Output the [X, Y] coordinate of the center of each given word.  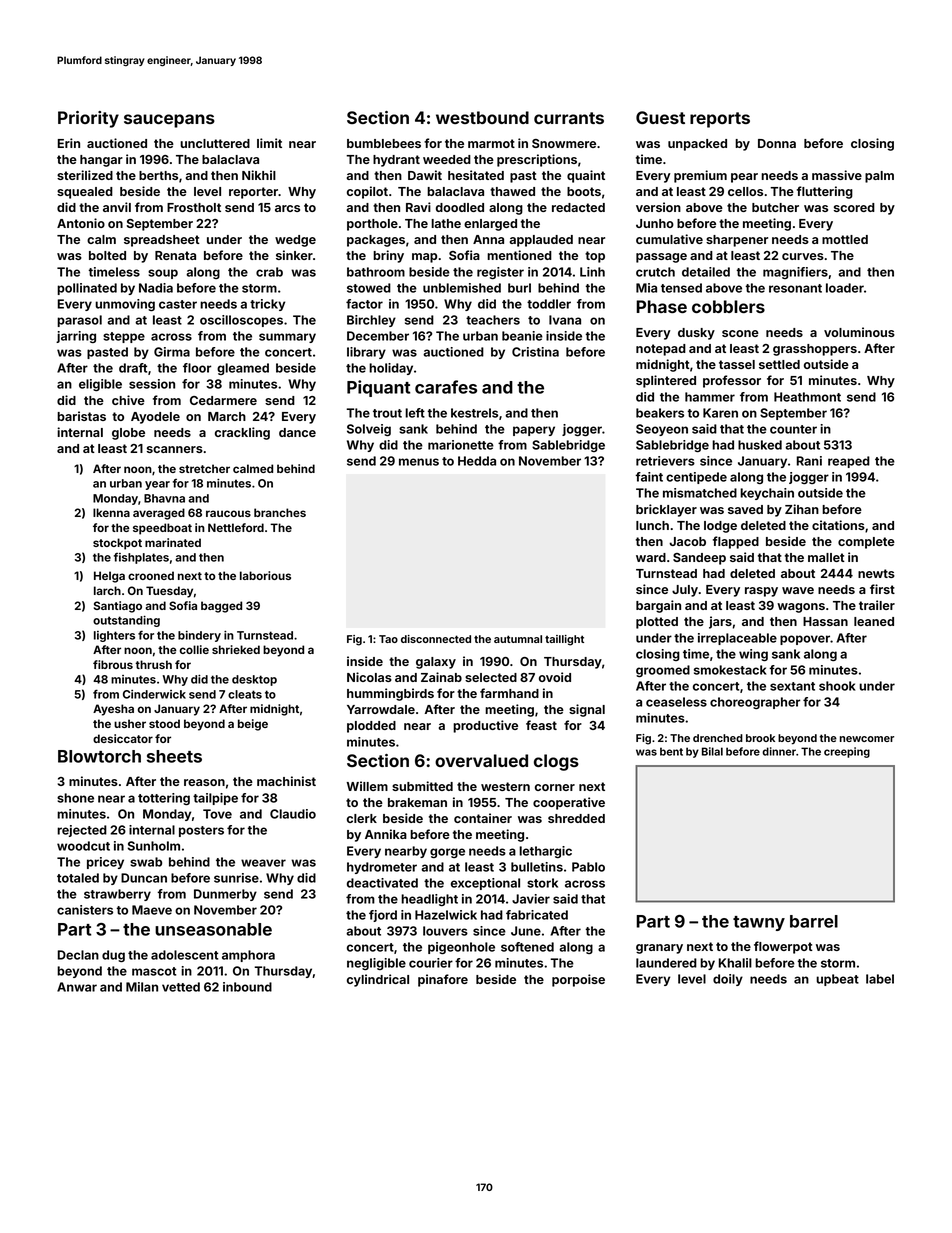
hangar [101, 161]
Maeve [152, 910]
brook [760, 738]
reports [720, 120]
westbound [482, 117]
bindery [199, 636]
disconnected [436, 639]
